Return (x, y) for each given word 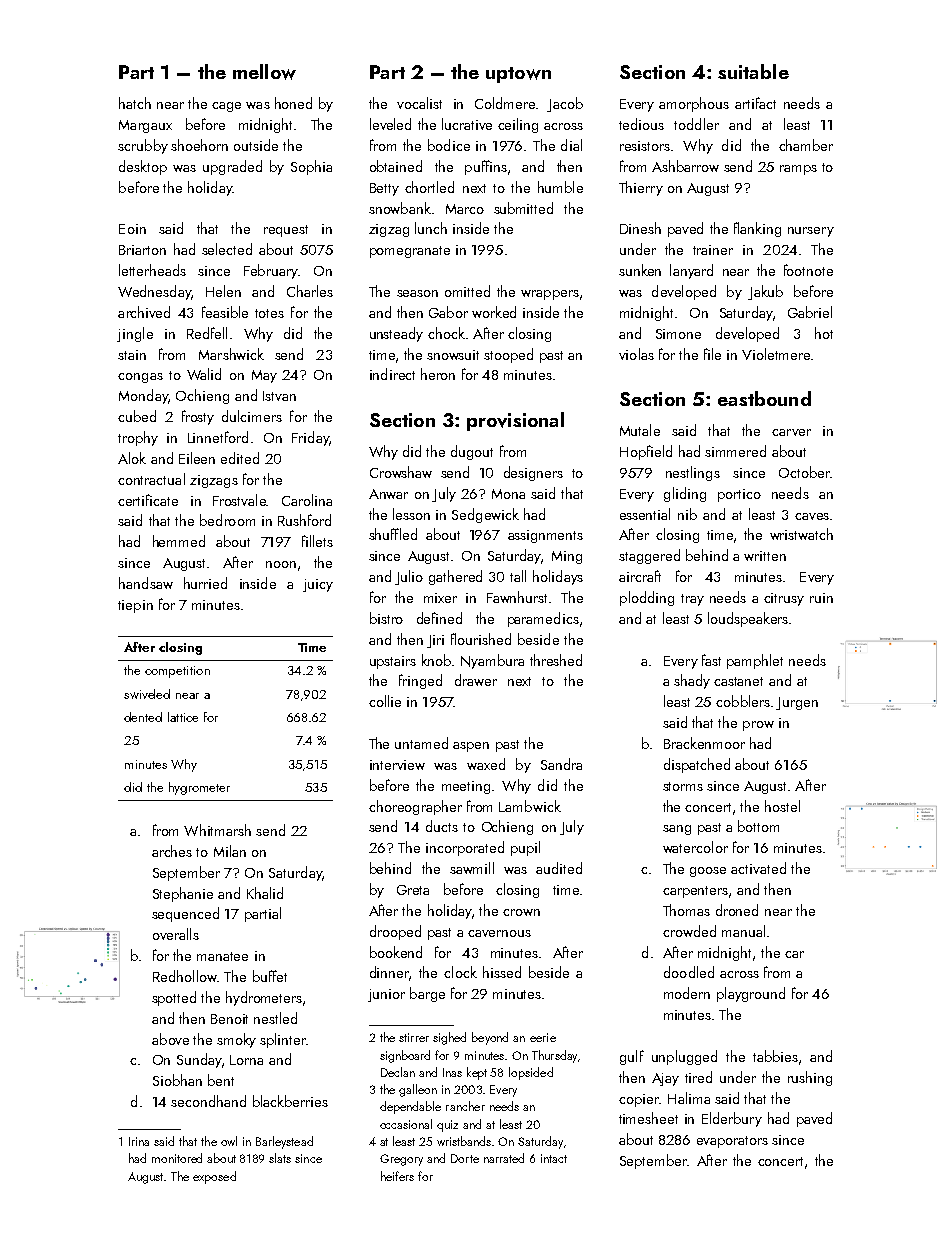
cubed (137, 416)
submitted (523, 208)
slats (280, 1158)
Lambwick (530, 806)
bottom (758, 826)
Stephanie (183, 894)
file (712, 354)
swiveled (147, 694)
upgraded (232, 167)
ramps (798, 170)
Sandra (561, 764)
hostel (782, 806)
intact (554, 1158)
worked (494, 312)
